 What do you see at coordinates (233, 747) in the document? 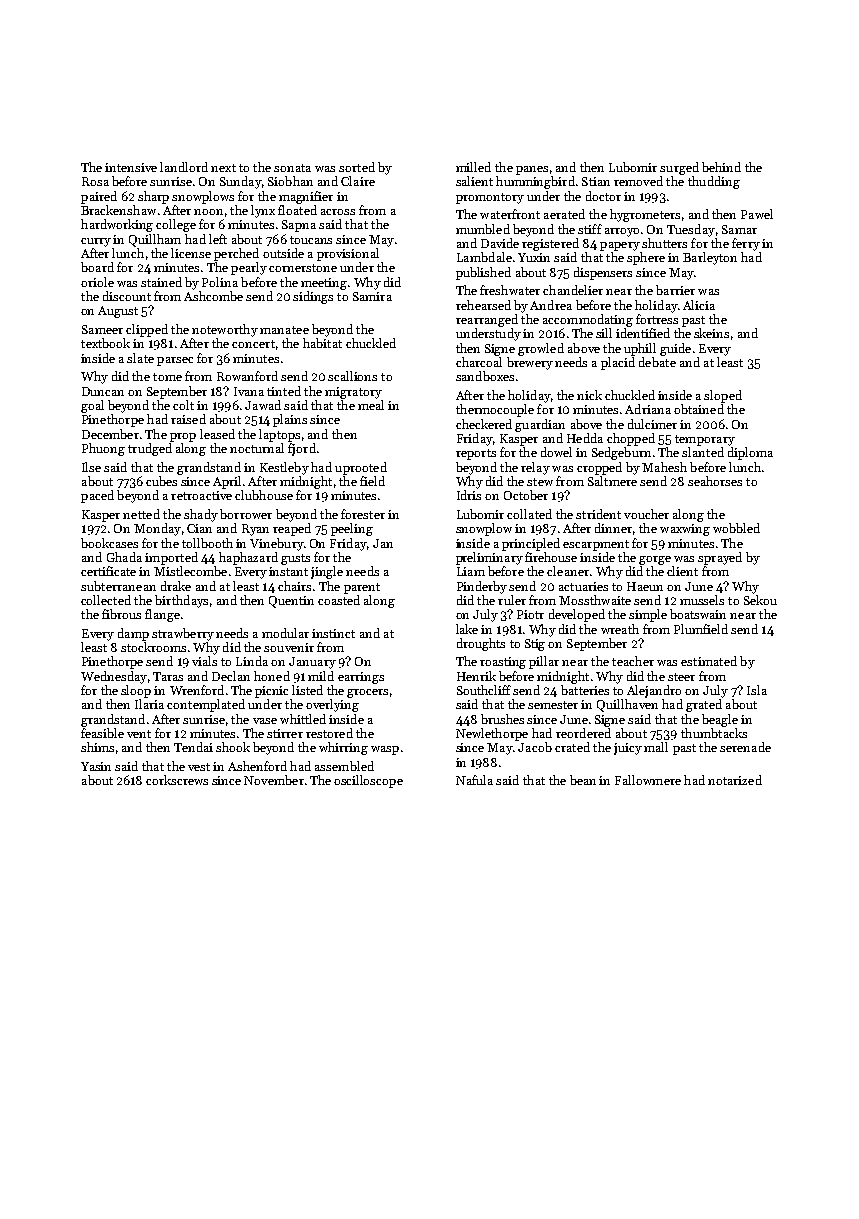
I see `shook` at bounding box center [233, 747].
